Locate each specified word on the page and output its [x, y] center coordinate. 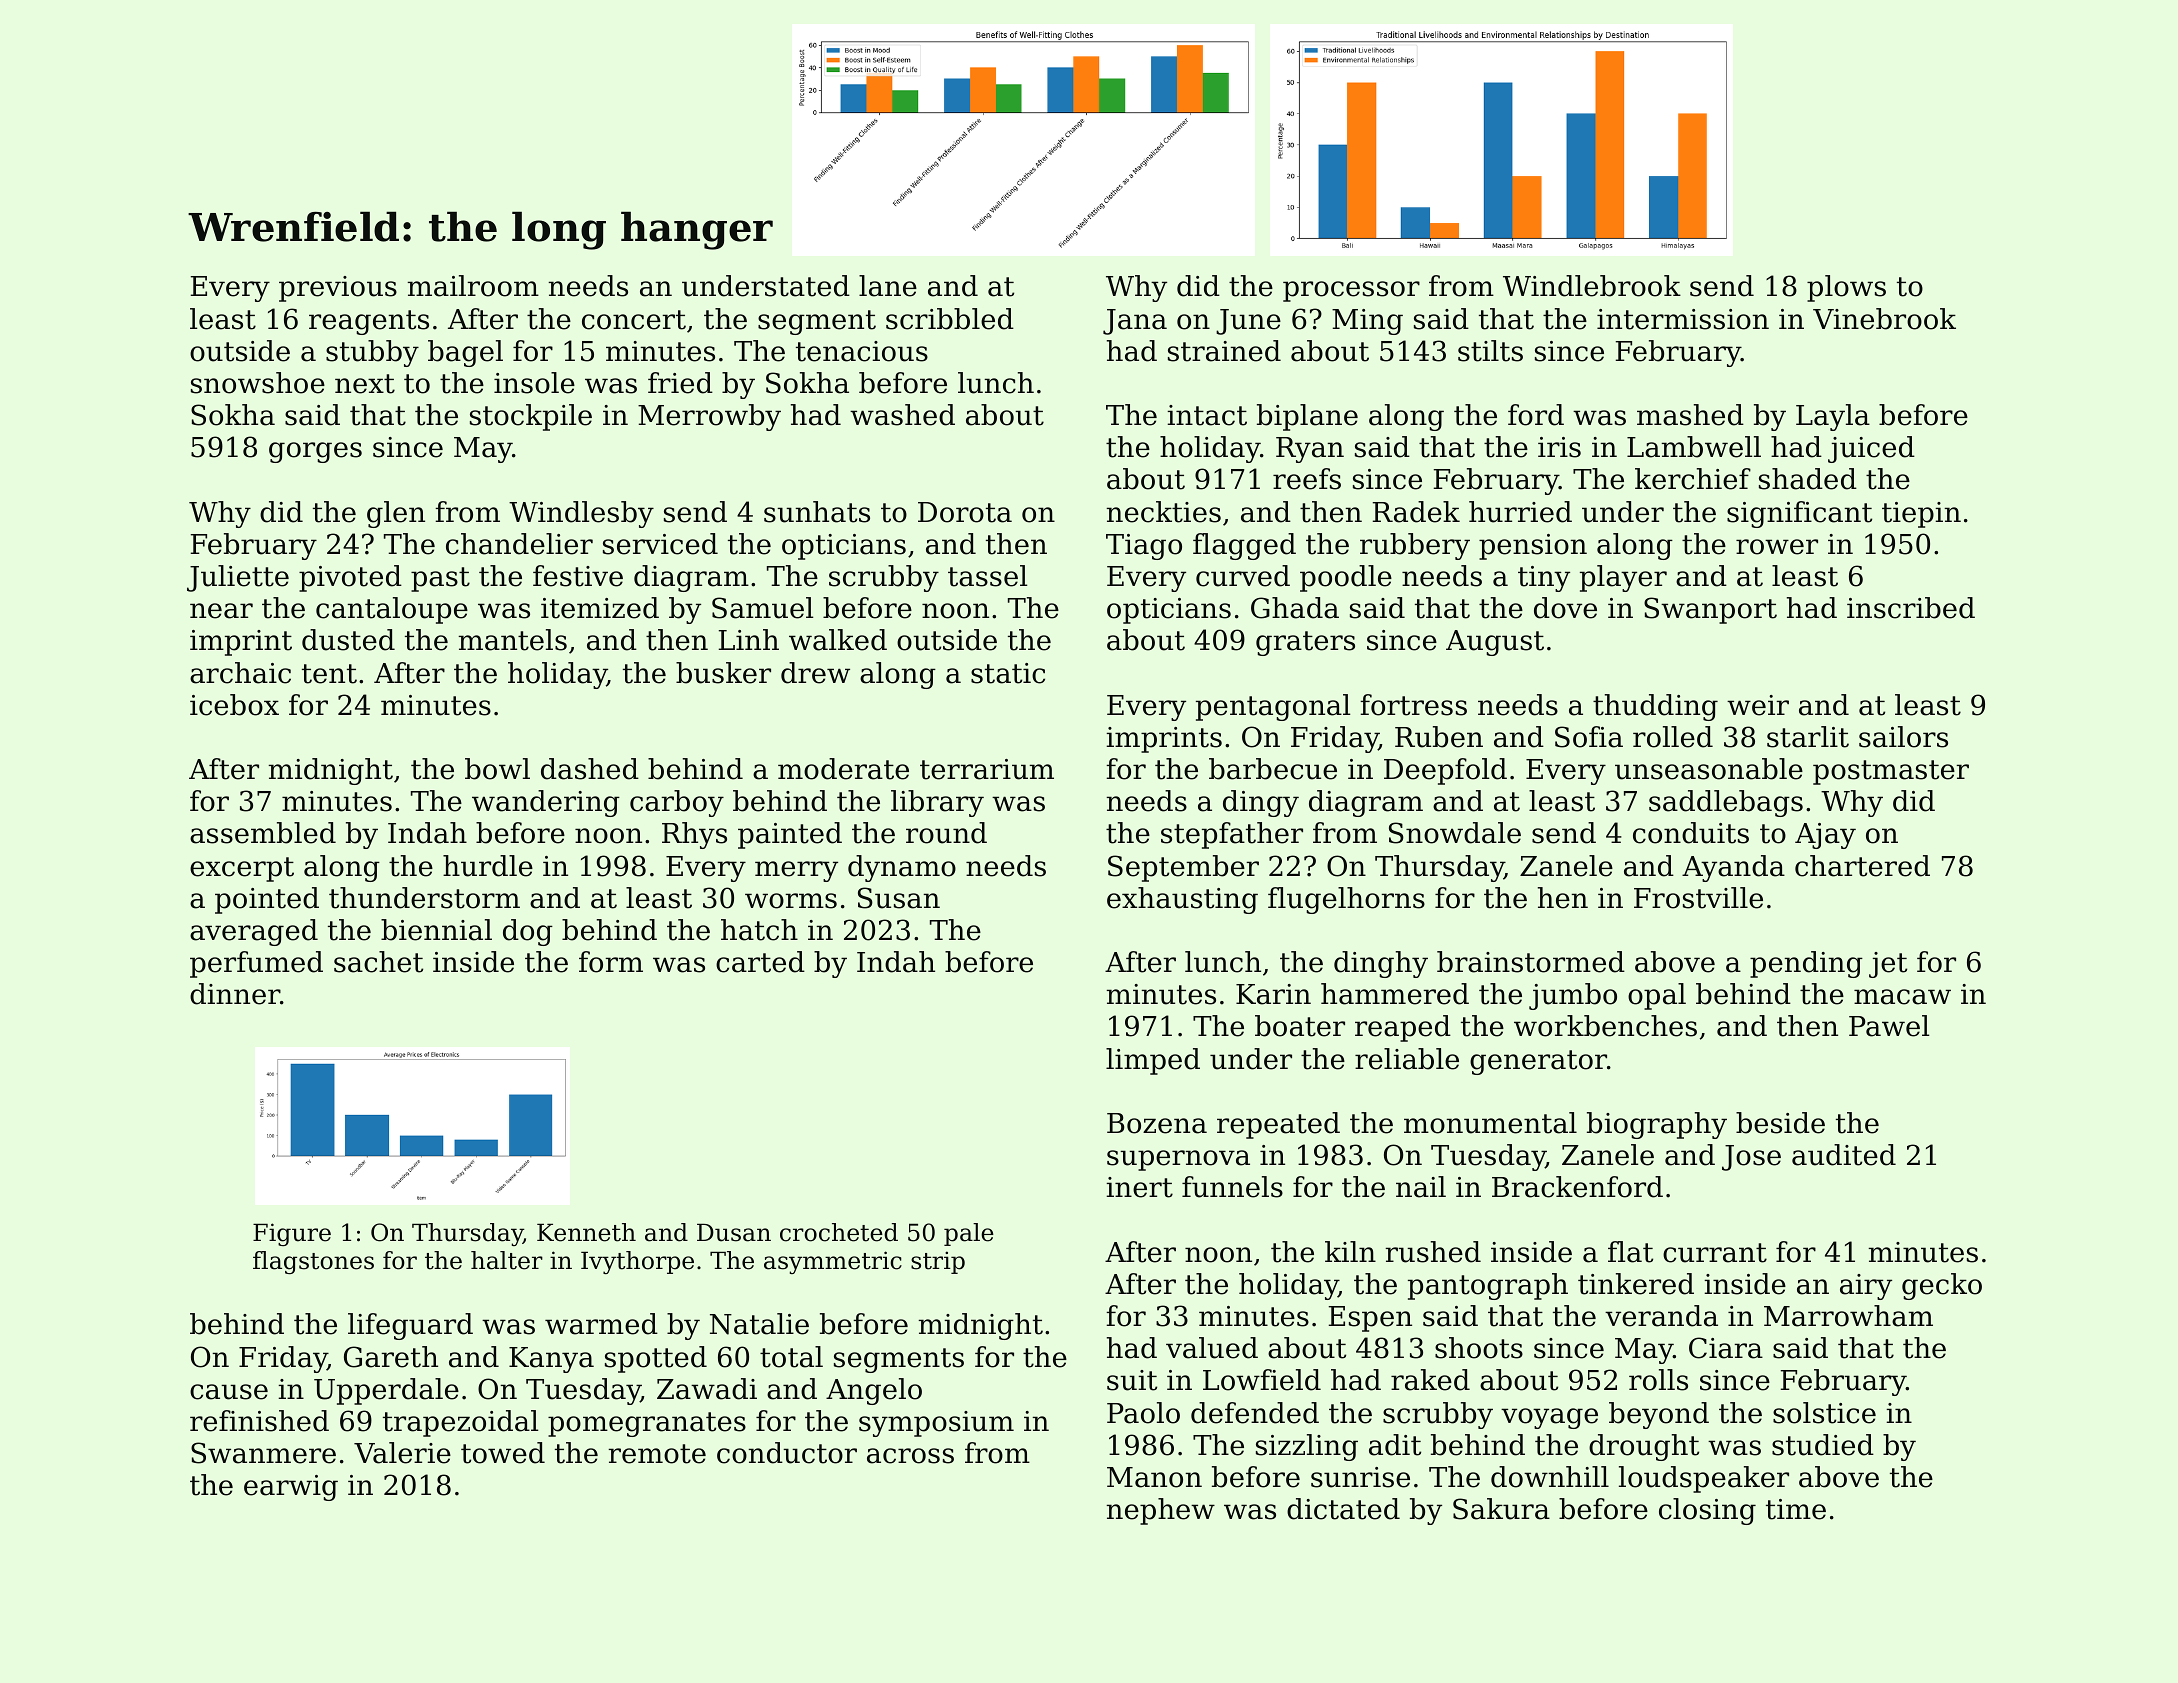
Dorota [965, 512]
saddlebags [1726, 803]
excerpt [242, 869]
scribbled [950, 319]
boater [1300, 1026]
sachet [378, 962]
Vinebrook [1884, 319]
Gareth [391, 1357]
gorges [315, 452]
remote [657, 1454]
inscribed [1911, 608]
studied [1823, 1445]
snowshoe [258, 383]
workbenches [1605, 1026]
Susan [899, 898]
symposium [936, 1424]
